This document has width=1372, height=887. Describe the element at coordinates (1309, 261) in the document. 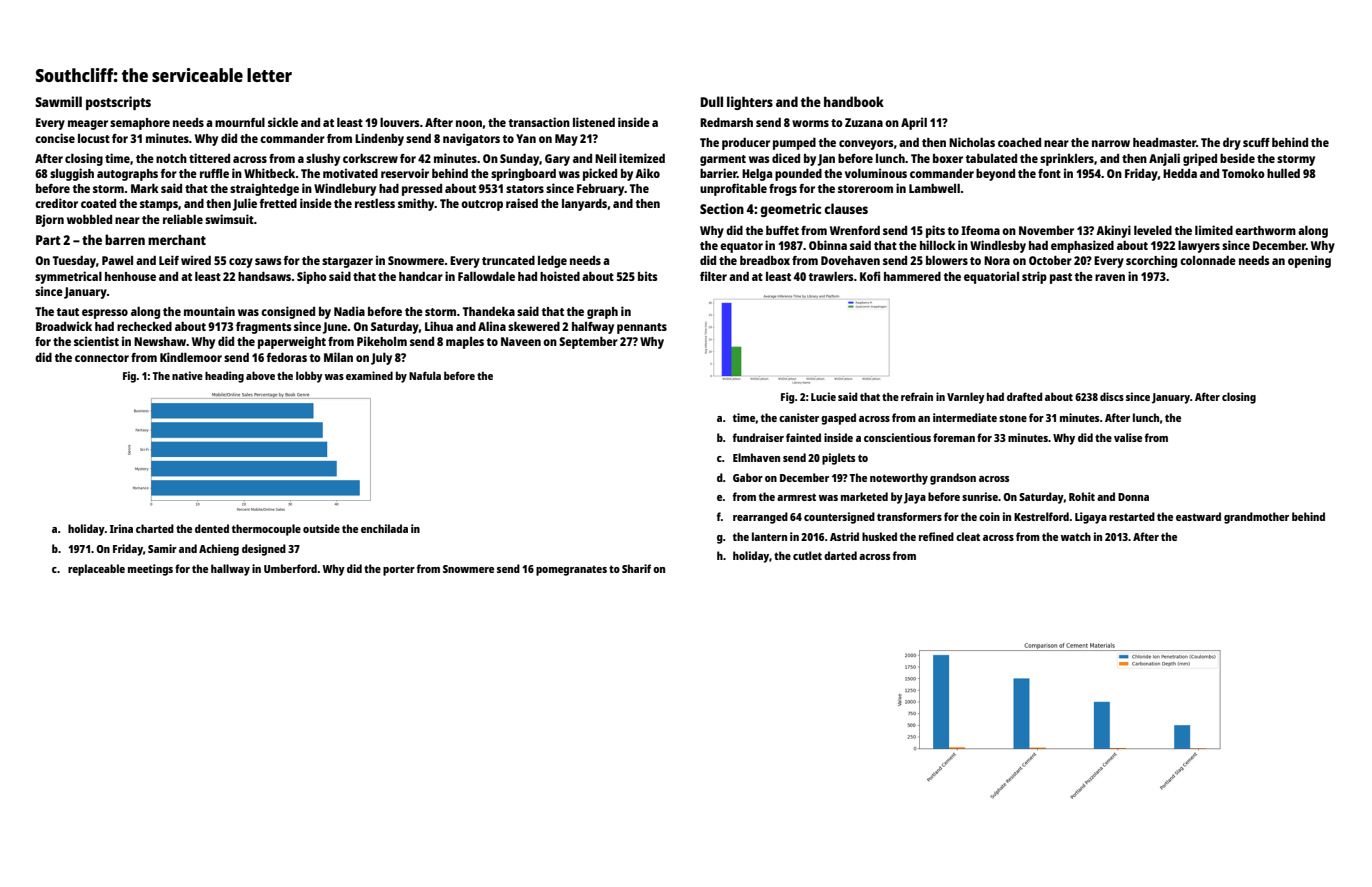

I see `opening` at that location.
